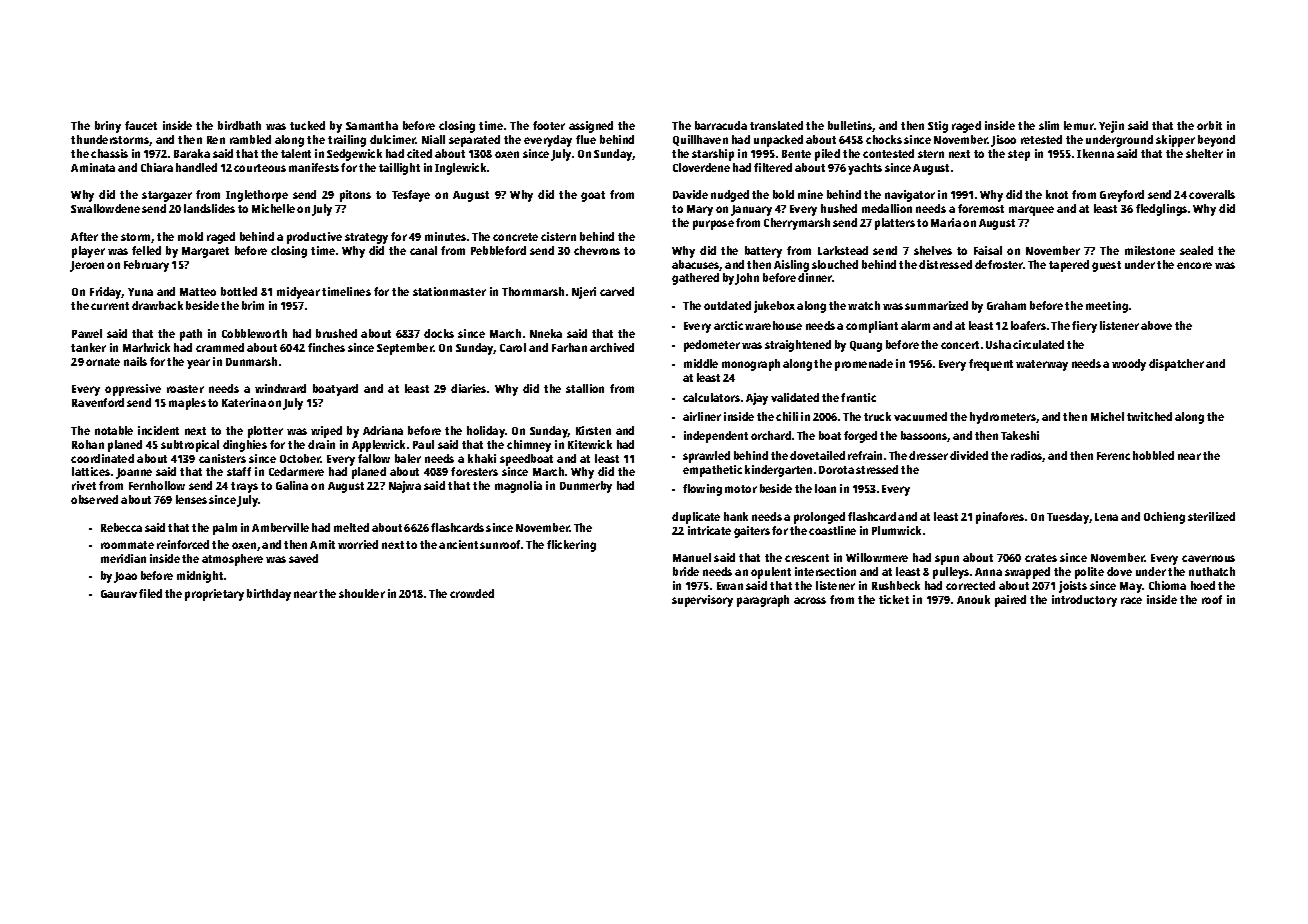 This screenshot has height=924, width=1308. Describe the element at coordinates (119, 594) in the screenshot. I see `Gaurav` at that location.
